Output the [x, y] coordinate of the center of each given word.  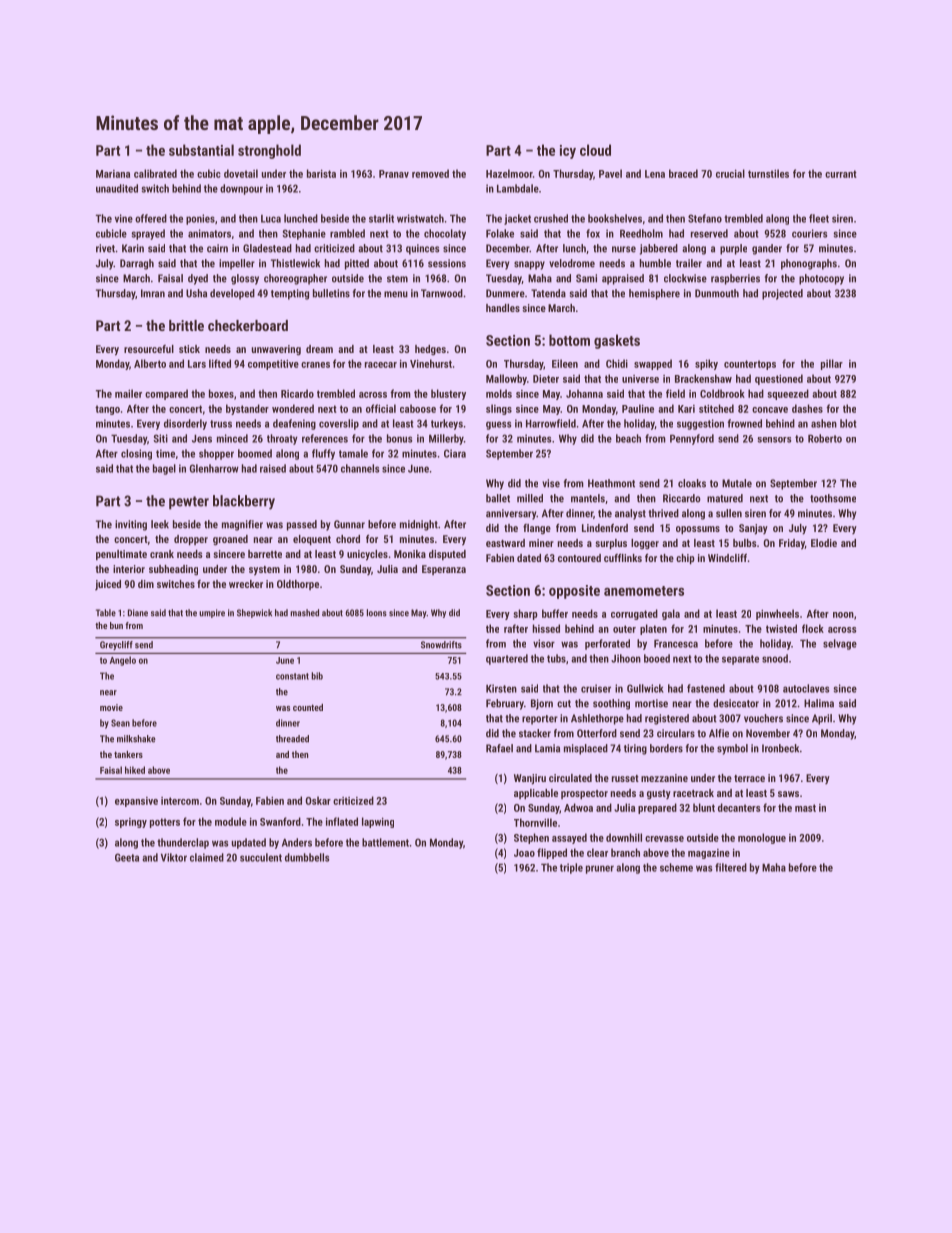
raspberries [735, 279]
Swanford [280, 821]
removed [430, 173]
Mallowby [506, 379]
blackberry [244, 502]
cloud [595, 150]
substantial [201, 150]
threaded [292, 739]
